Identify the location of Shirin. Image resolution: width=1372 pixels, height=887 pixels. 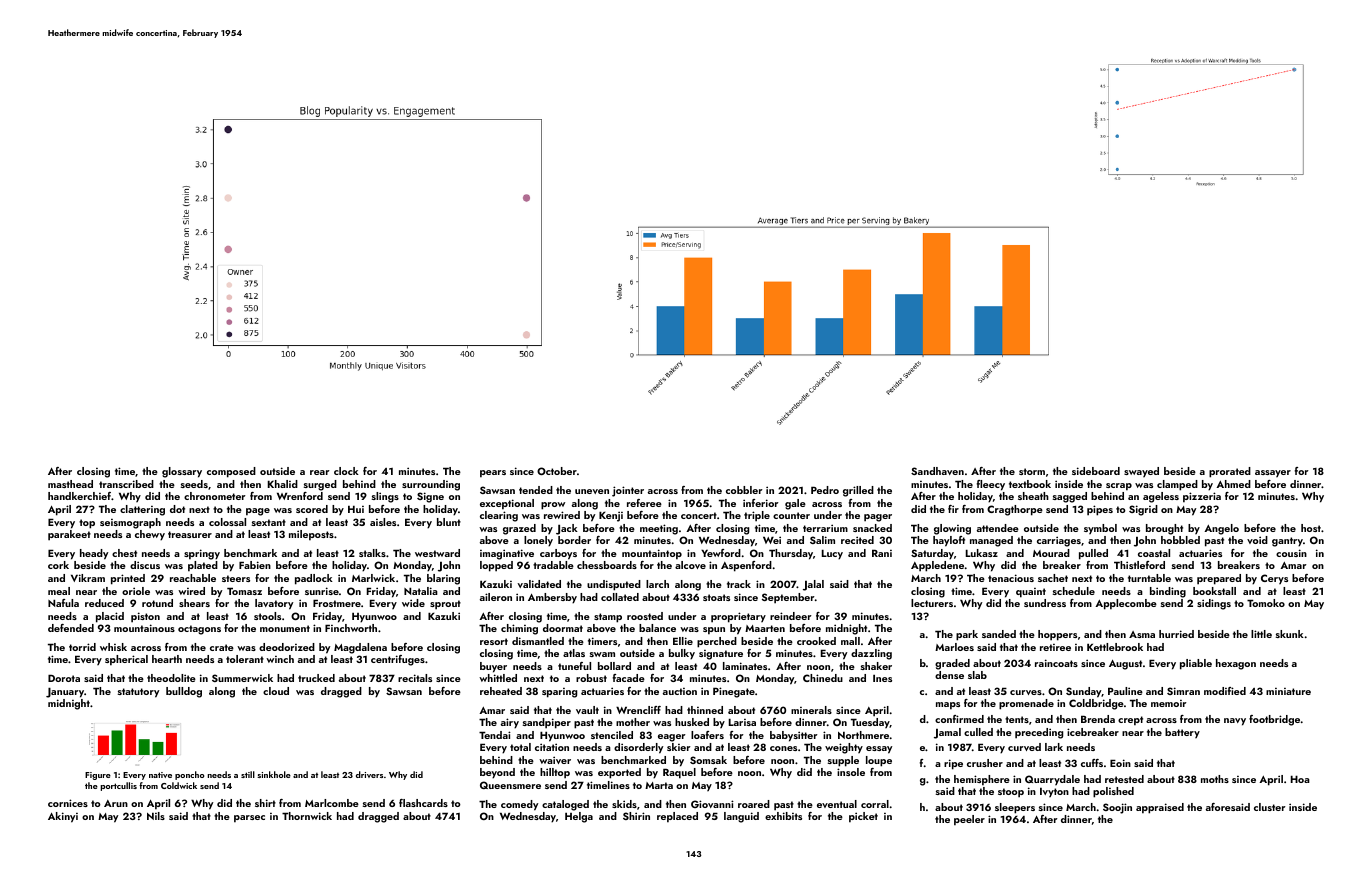
(636, 816).
